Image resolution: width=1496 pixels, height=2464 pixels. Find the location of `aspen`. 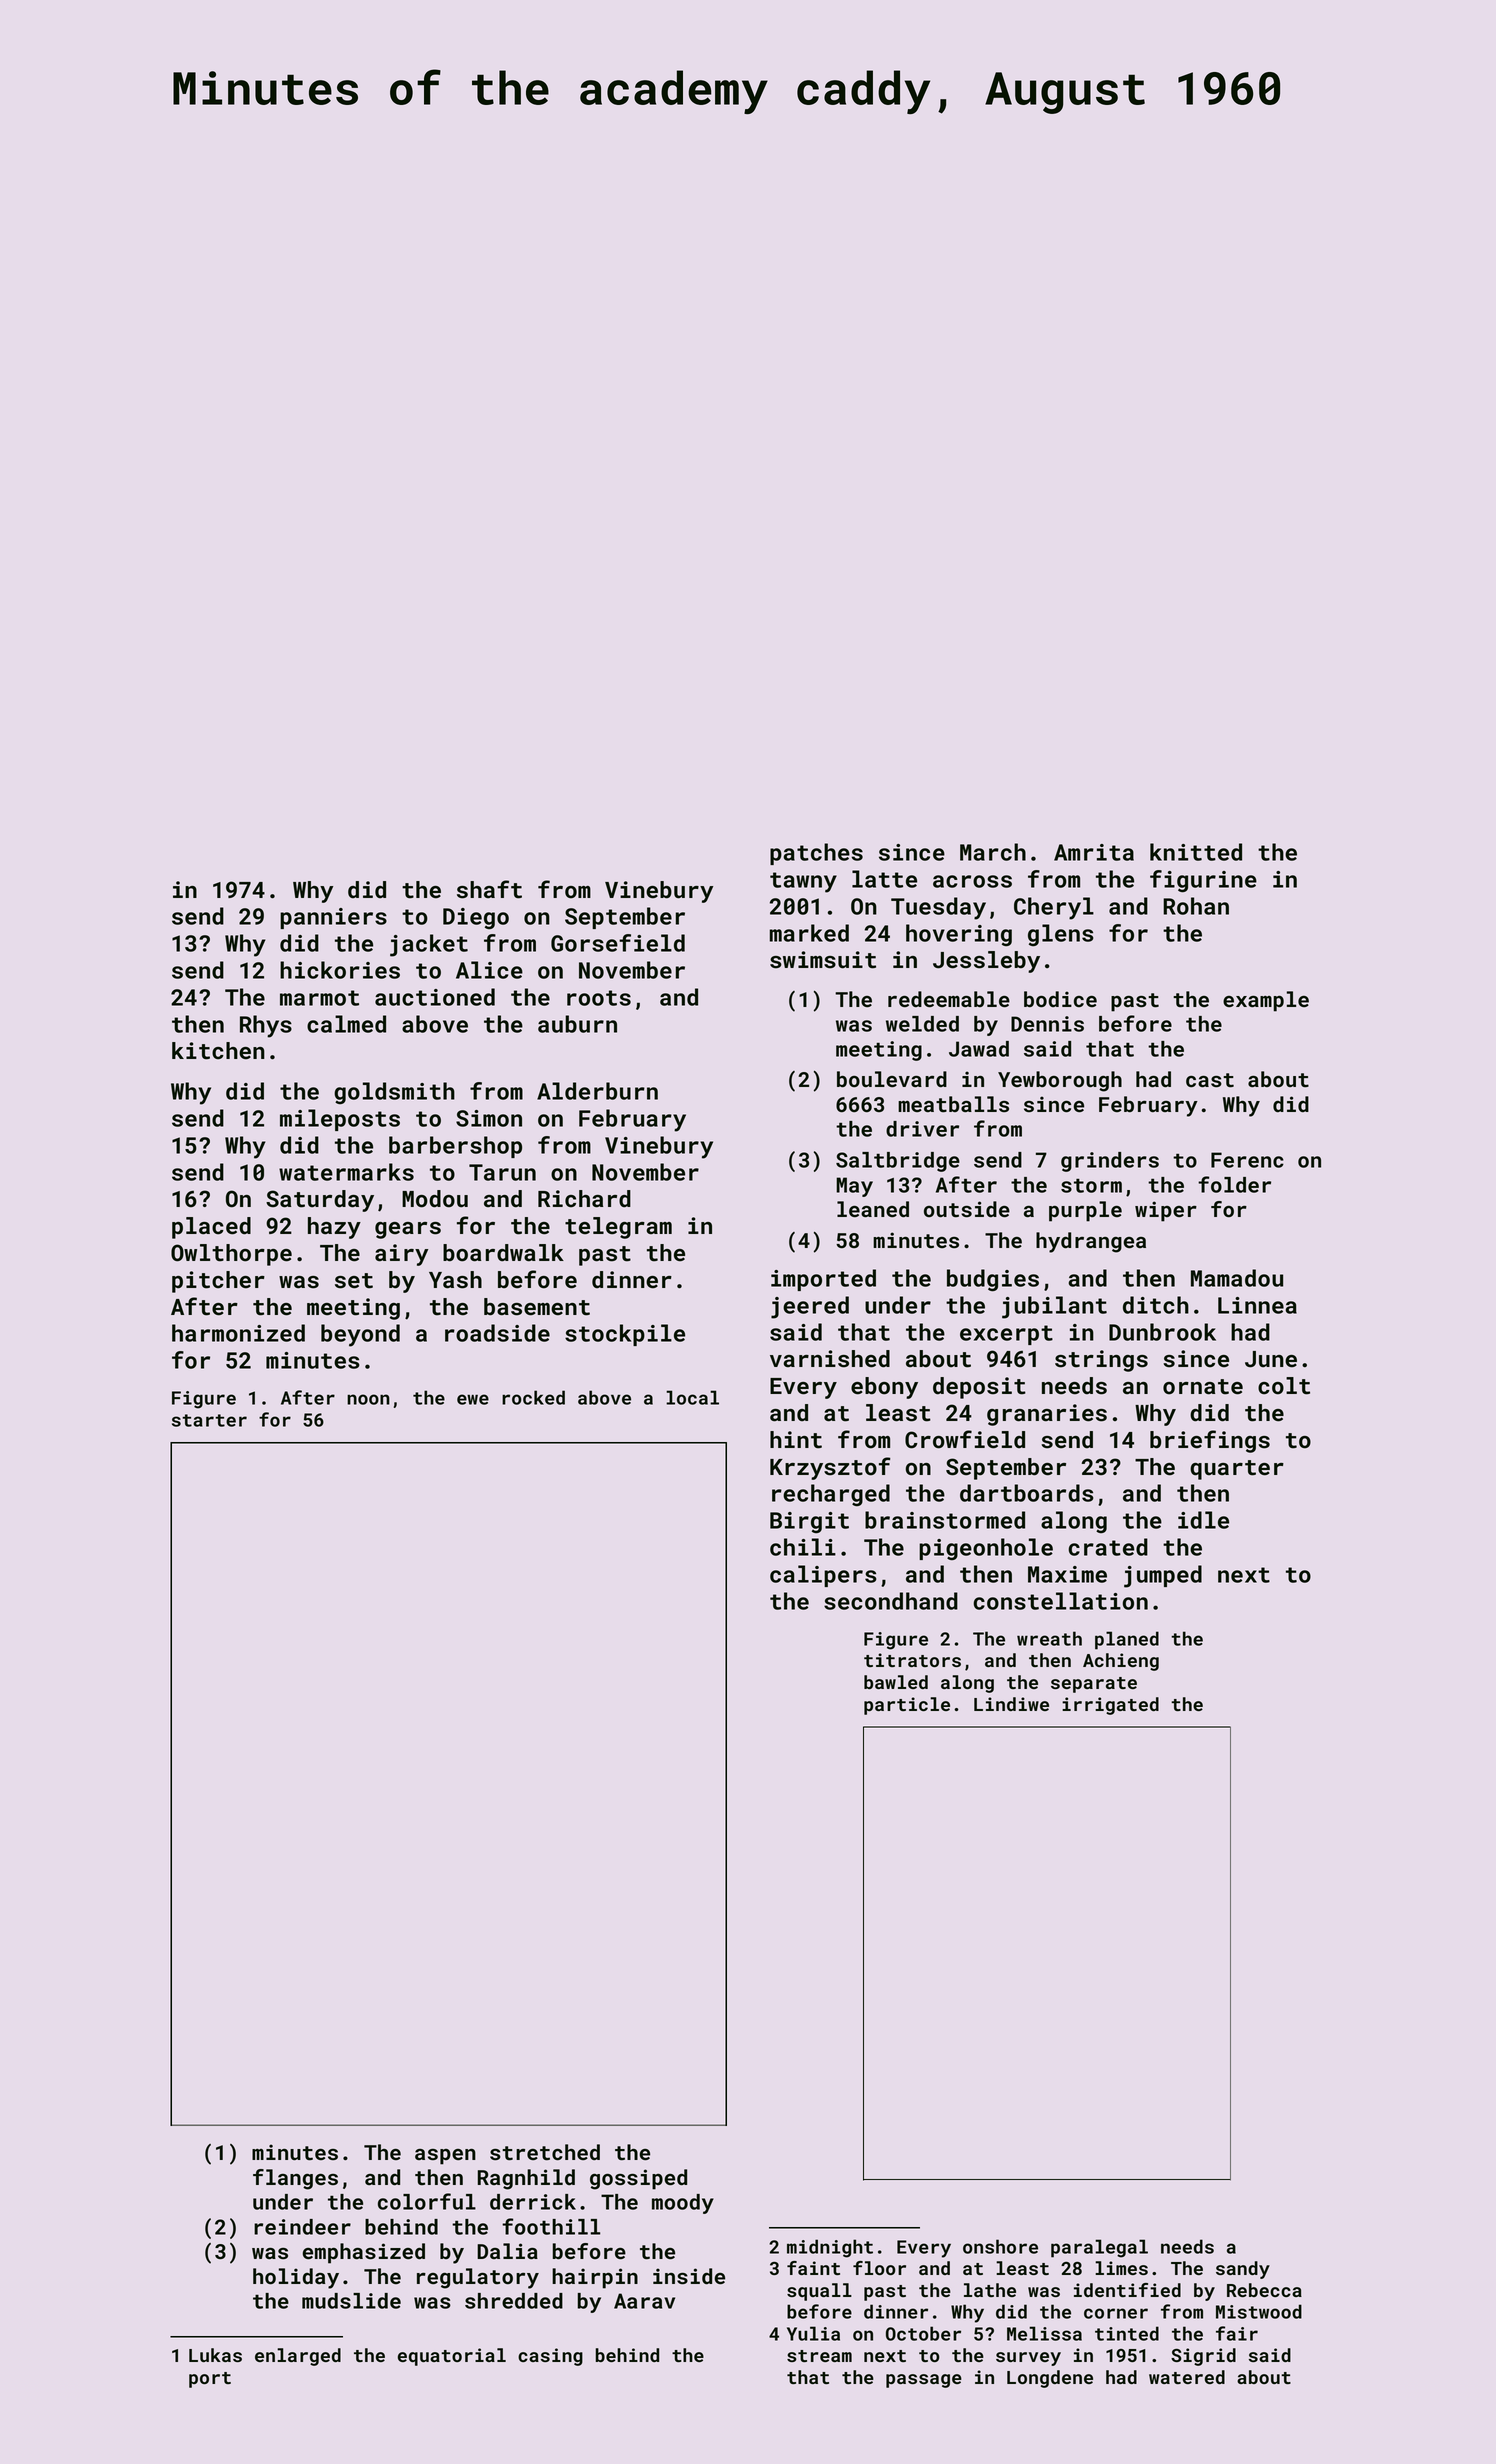

aspen is located at coordinates (445, 2157).
